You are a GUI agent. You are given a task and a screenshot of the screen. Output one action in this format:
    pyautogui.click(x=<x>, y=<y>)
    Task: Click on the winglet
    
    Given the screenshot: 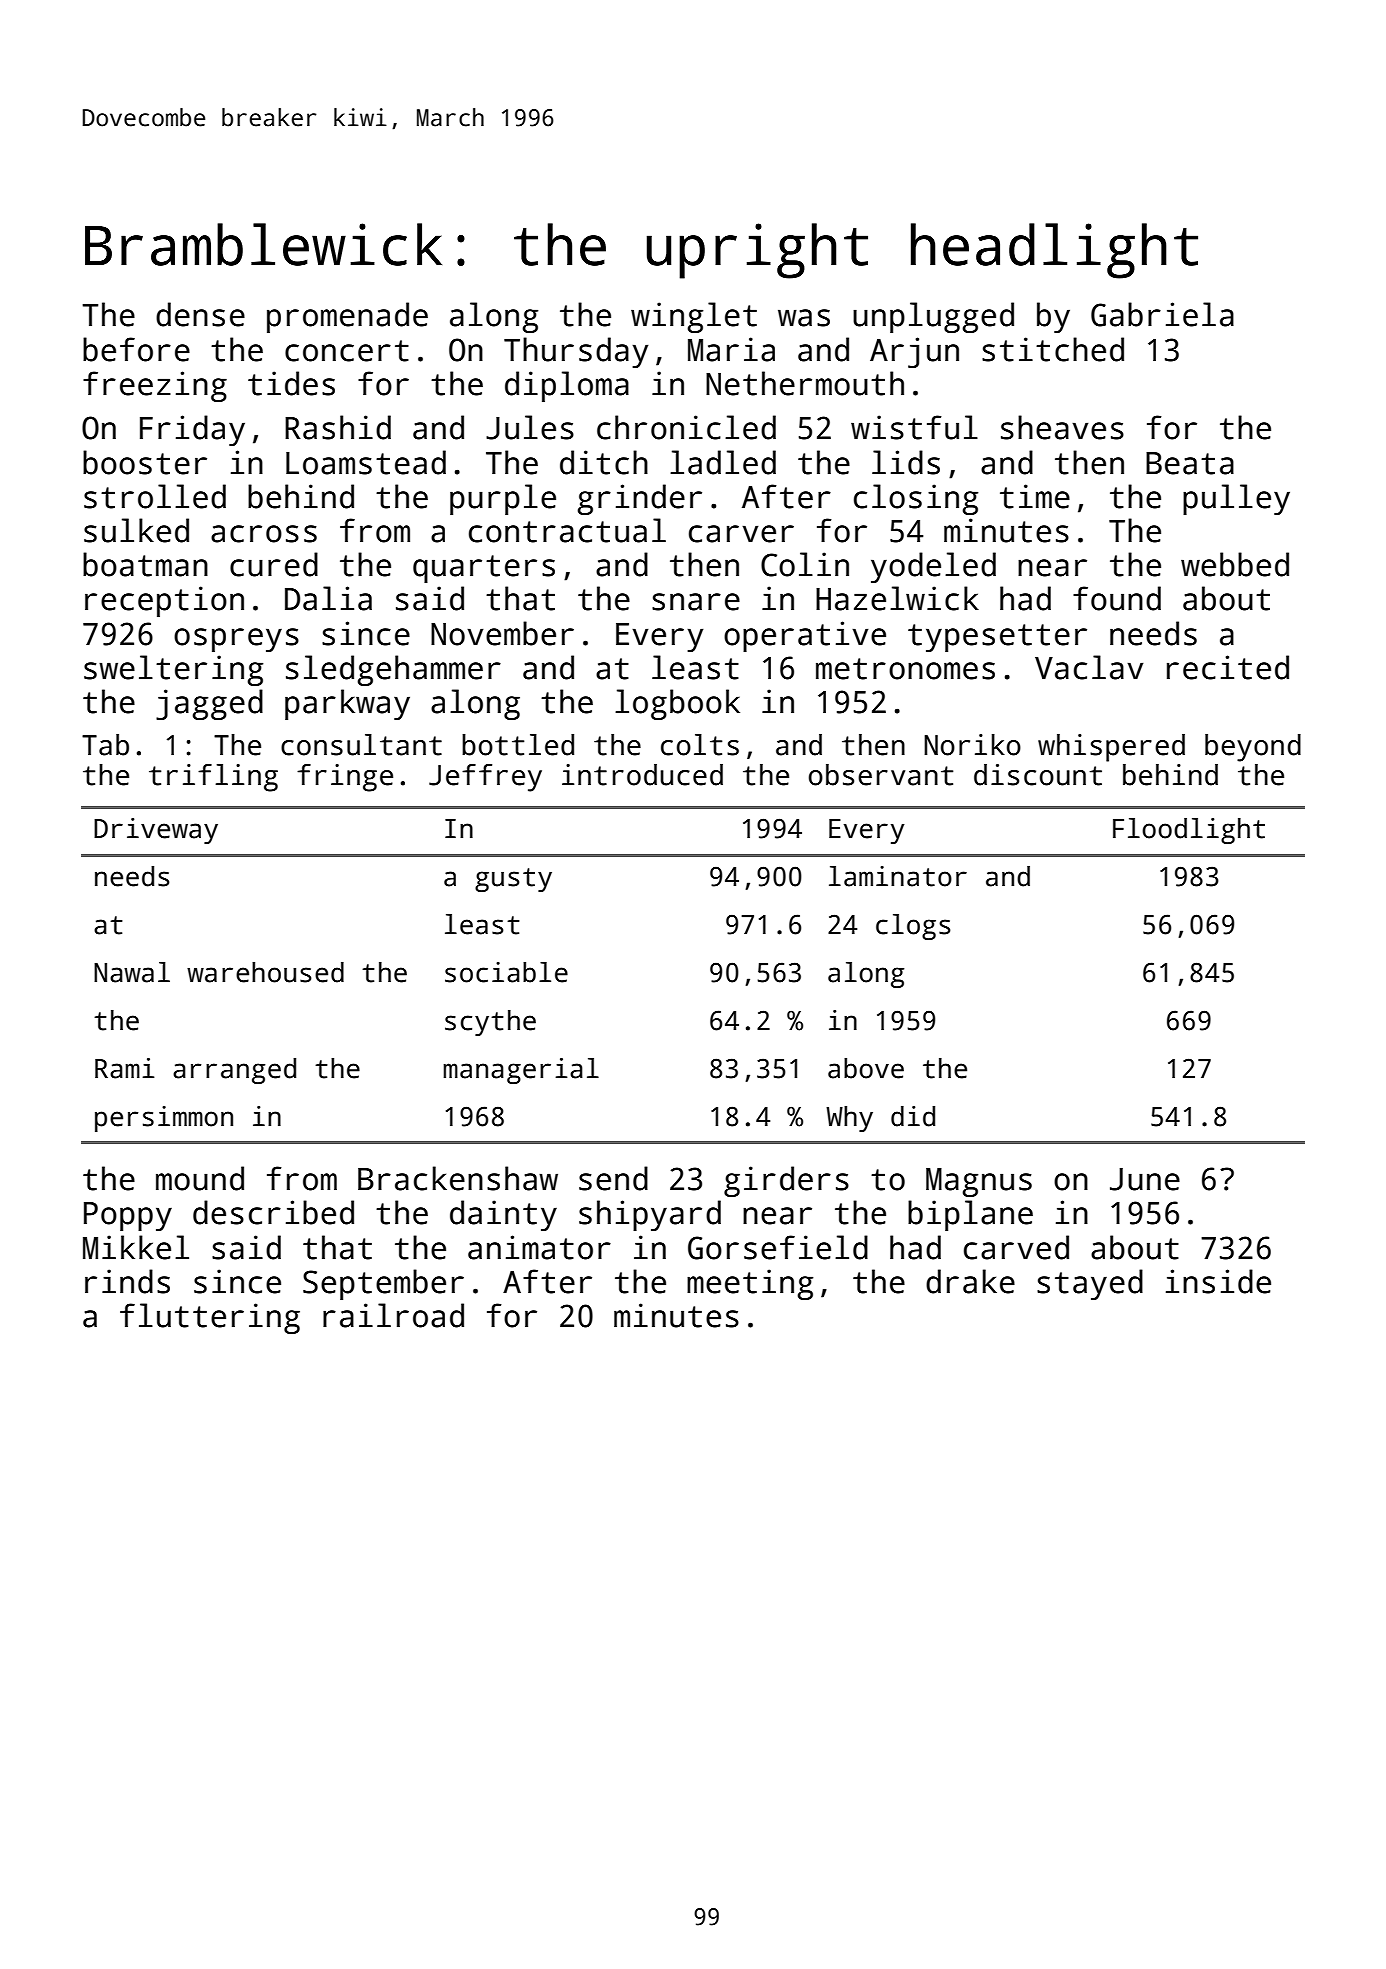 What is the action you would take?
    pyautogui.click(x=694, y=317)
